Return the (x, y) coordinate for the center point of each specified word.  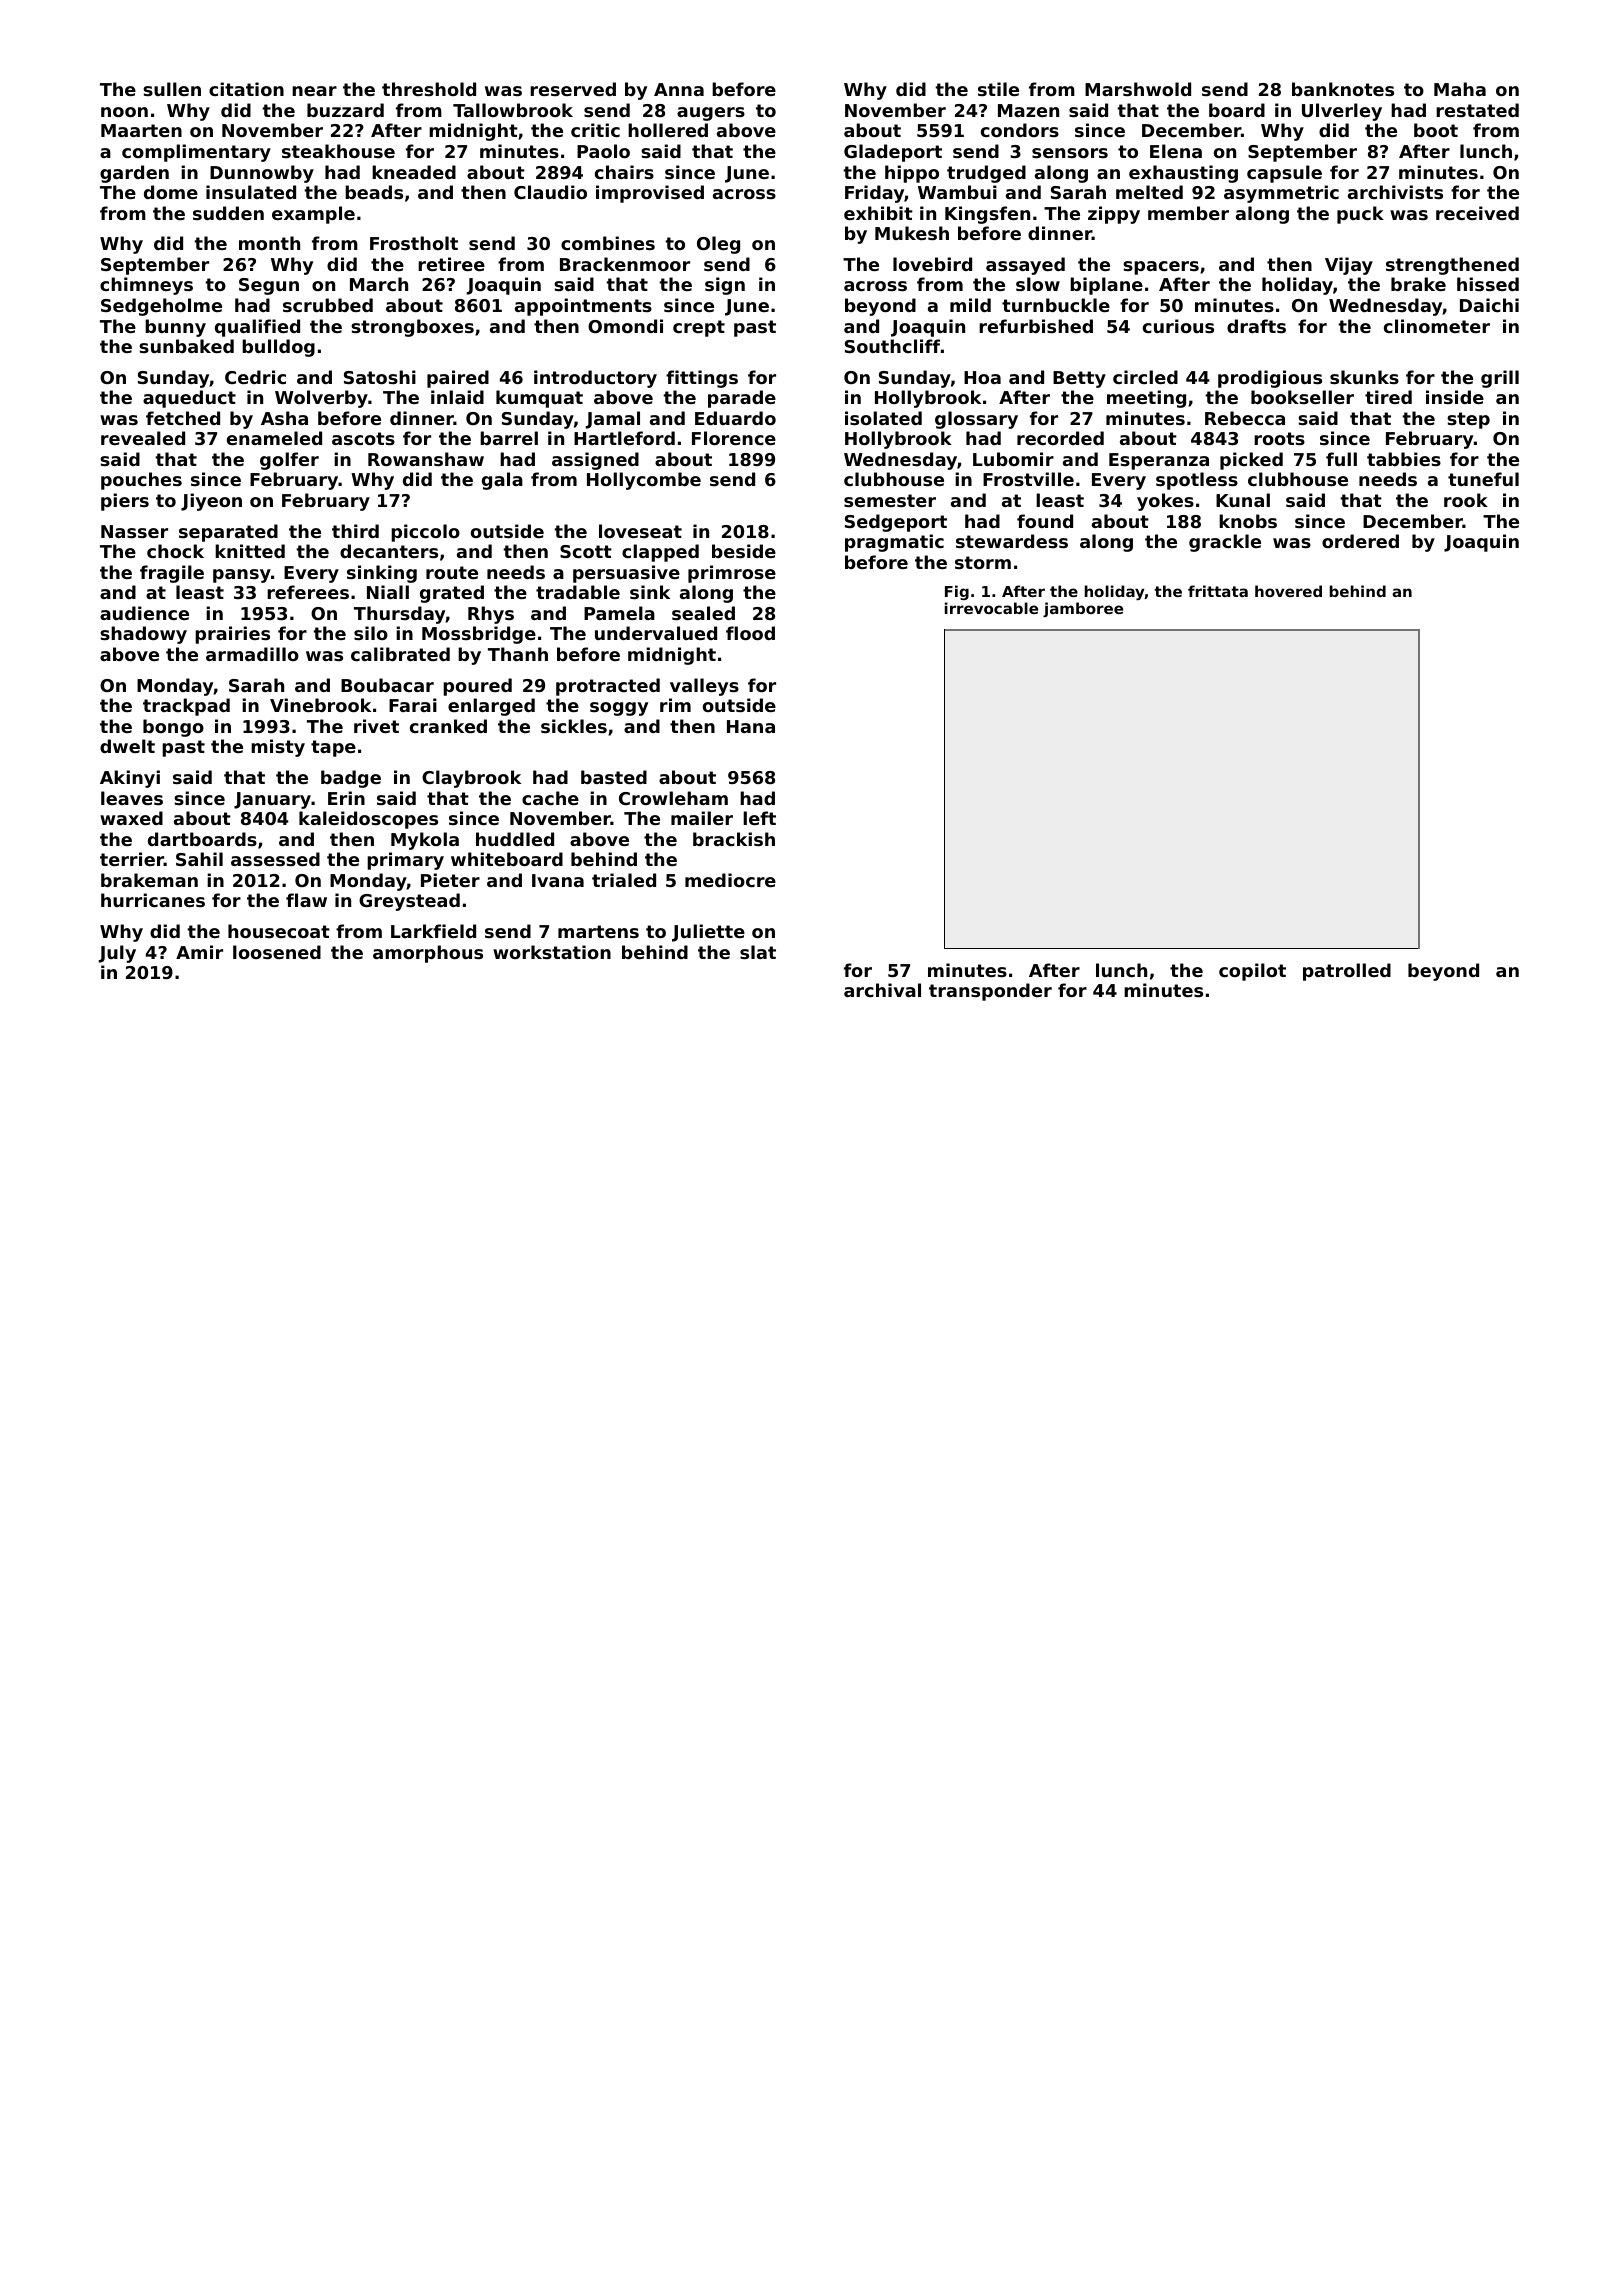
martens (598, 931)
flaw (306, 900)
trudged (986, 174)
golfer (289, 461)
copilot (1252, 972)
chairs (624, 172)
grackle (1225, 543)
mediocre (730, 880)
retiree (451, 264)
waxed (131, 818)
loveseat (640, 531)
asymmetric (1281, 194)
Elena (1176, 151)
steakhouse (338, 151)
